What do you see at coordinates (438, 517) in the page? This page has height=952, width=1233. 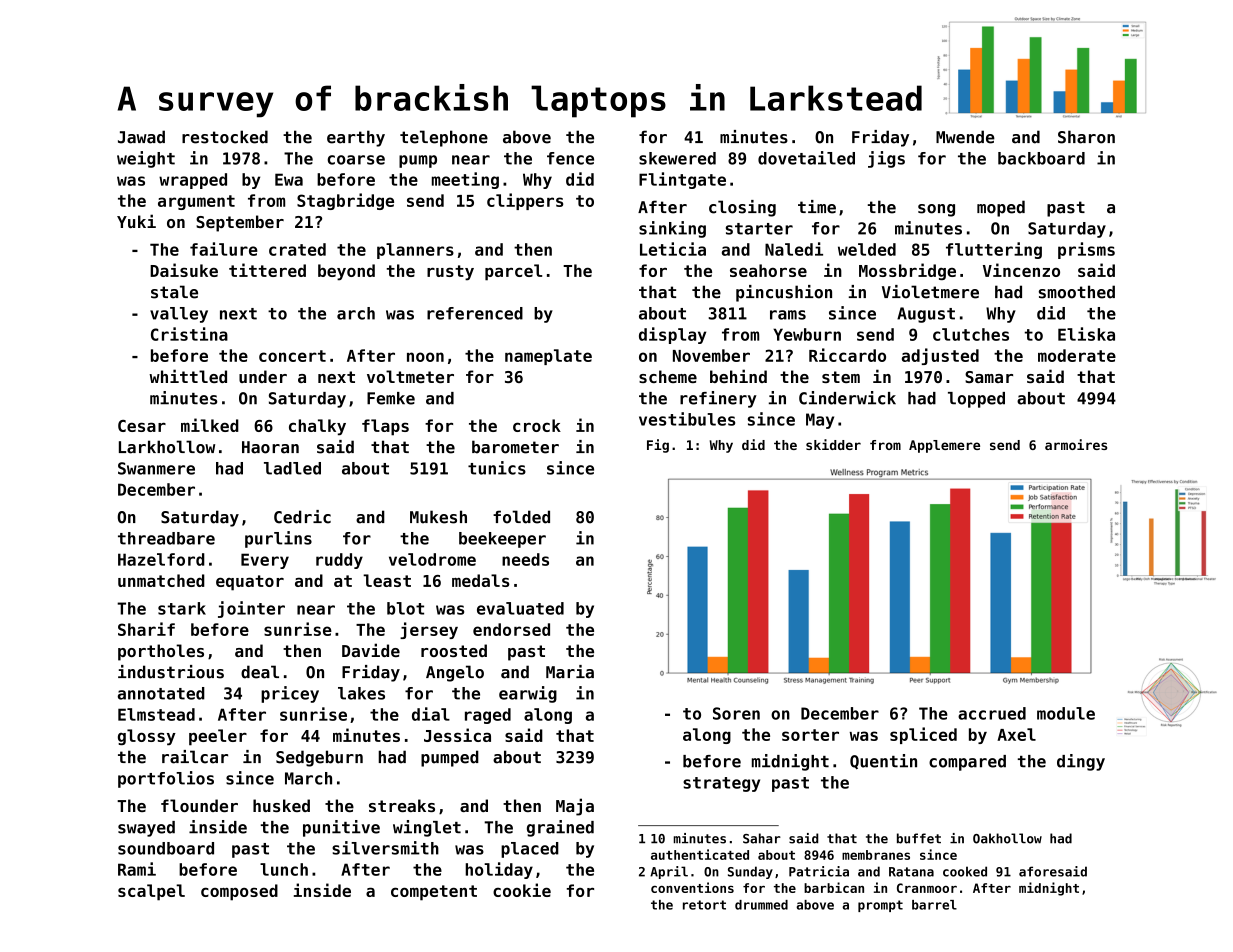 I see `Mukesh` at bounding box center [438, 517].
